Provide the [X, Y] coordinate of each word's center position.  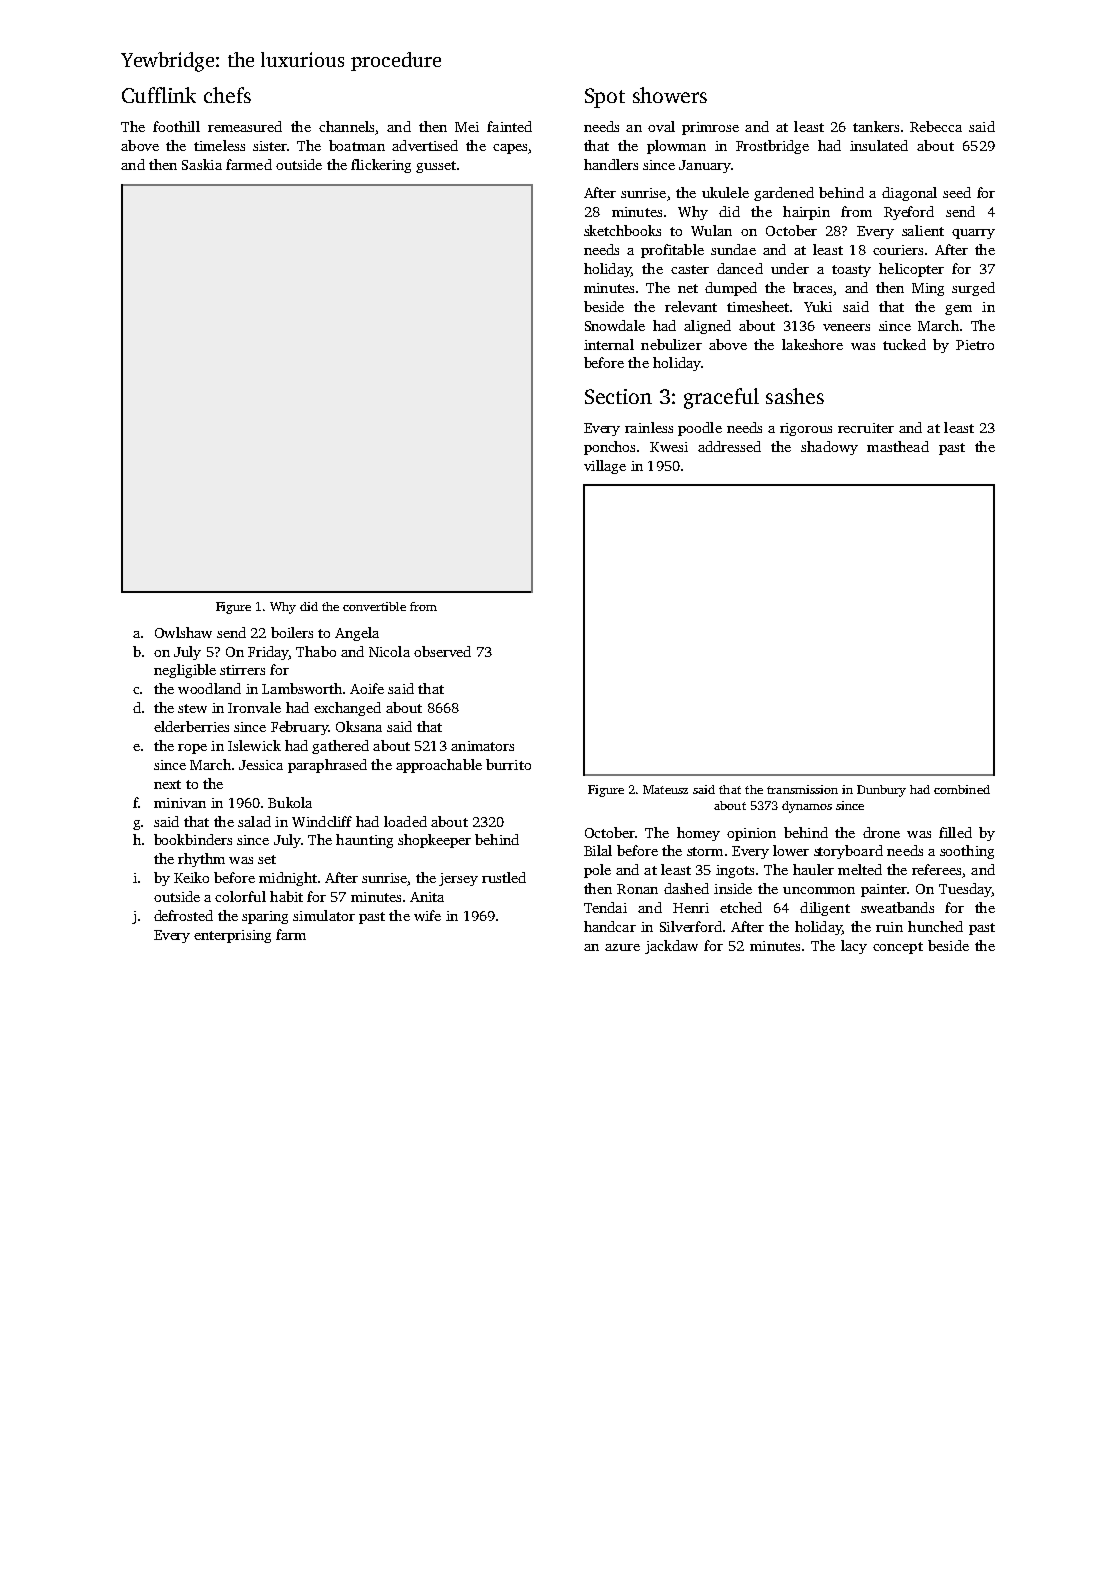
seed [957, 192]
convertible [374, 606]
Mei [467, 127]
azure [622, 947]
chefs [227, 95]
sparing [265, 917]
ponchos [609, 448]
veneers [846, 327]
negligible [185, 671]
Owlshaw [183, 632]
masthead [898, 446]
